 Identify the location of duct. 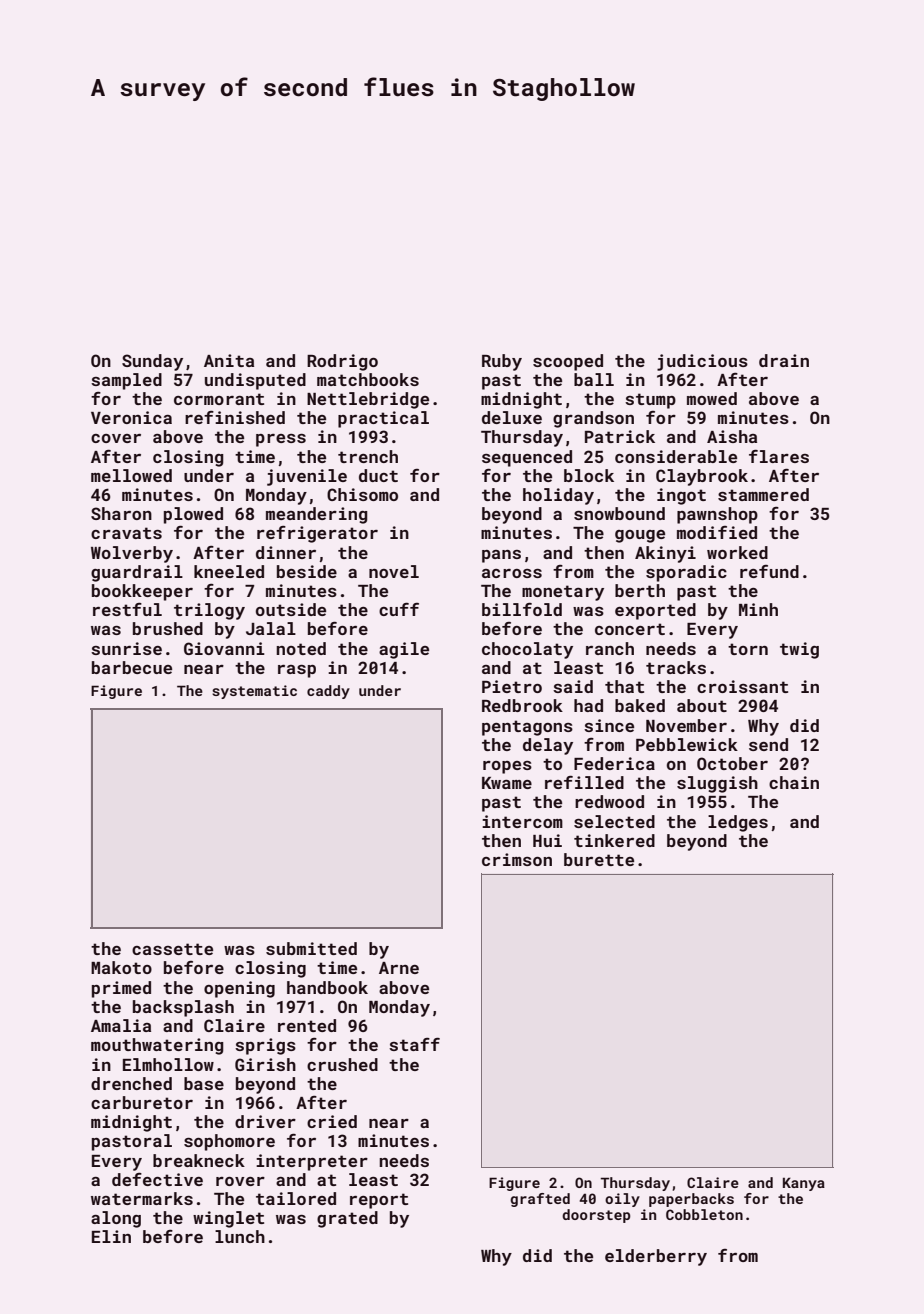
(378, 475).
